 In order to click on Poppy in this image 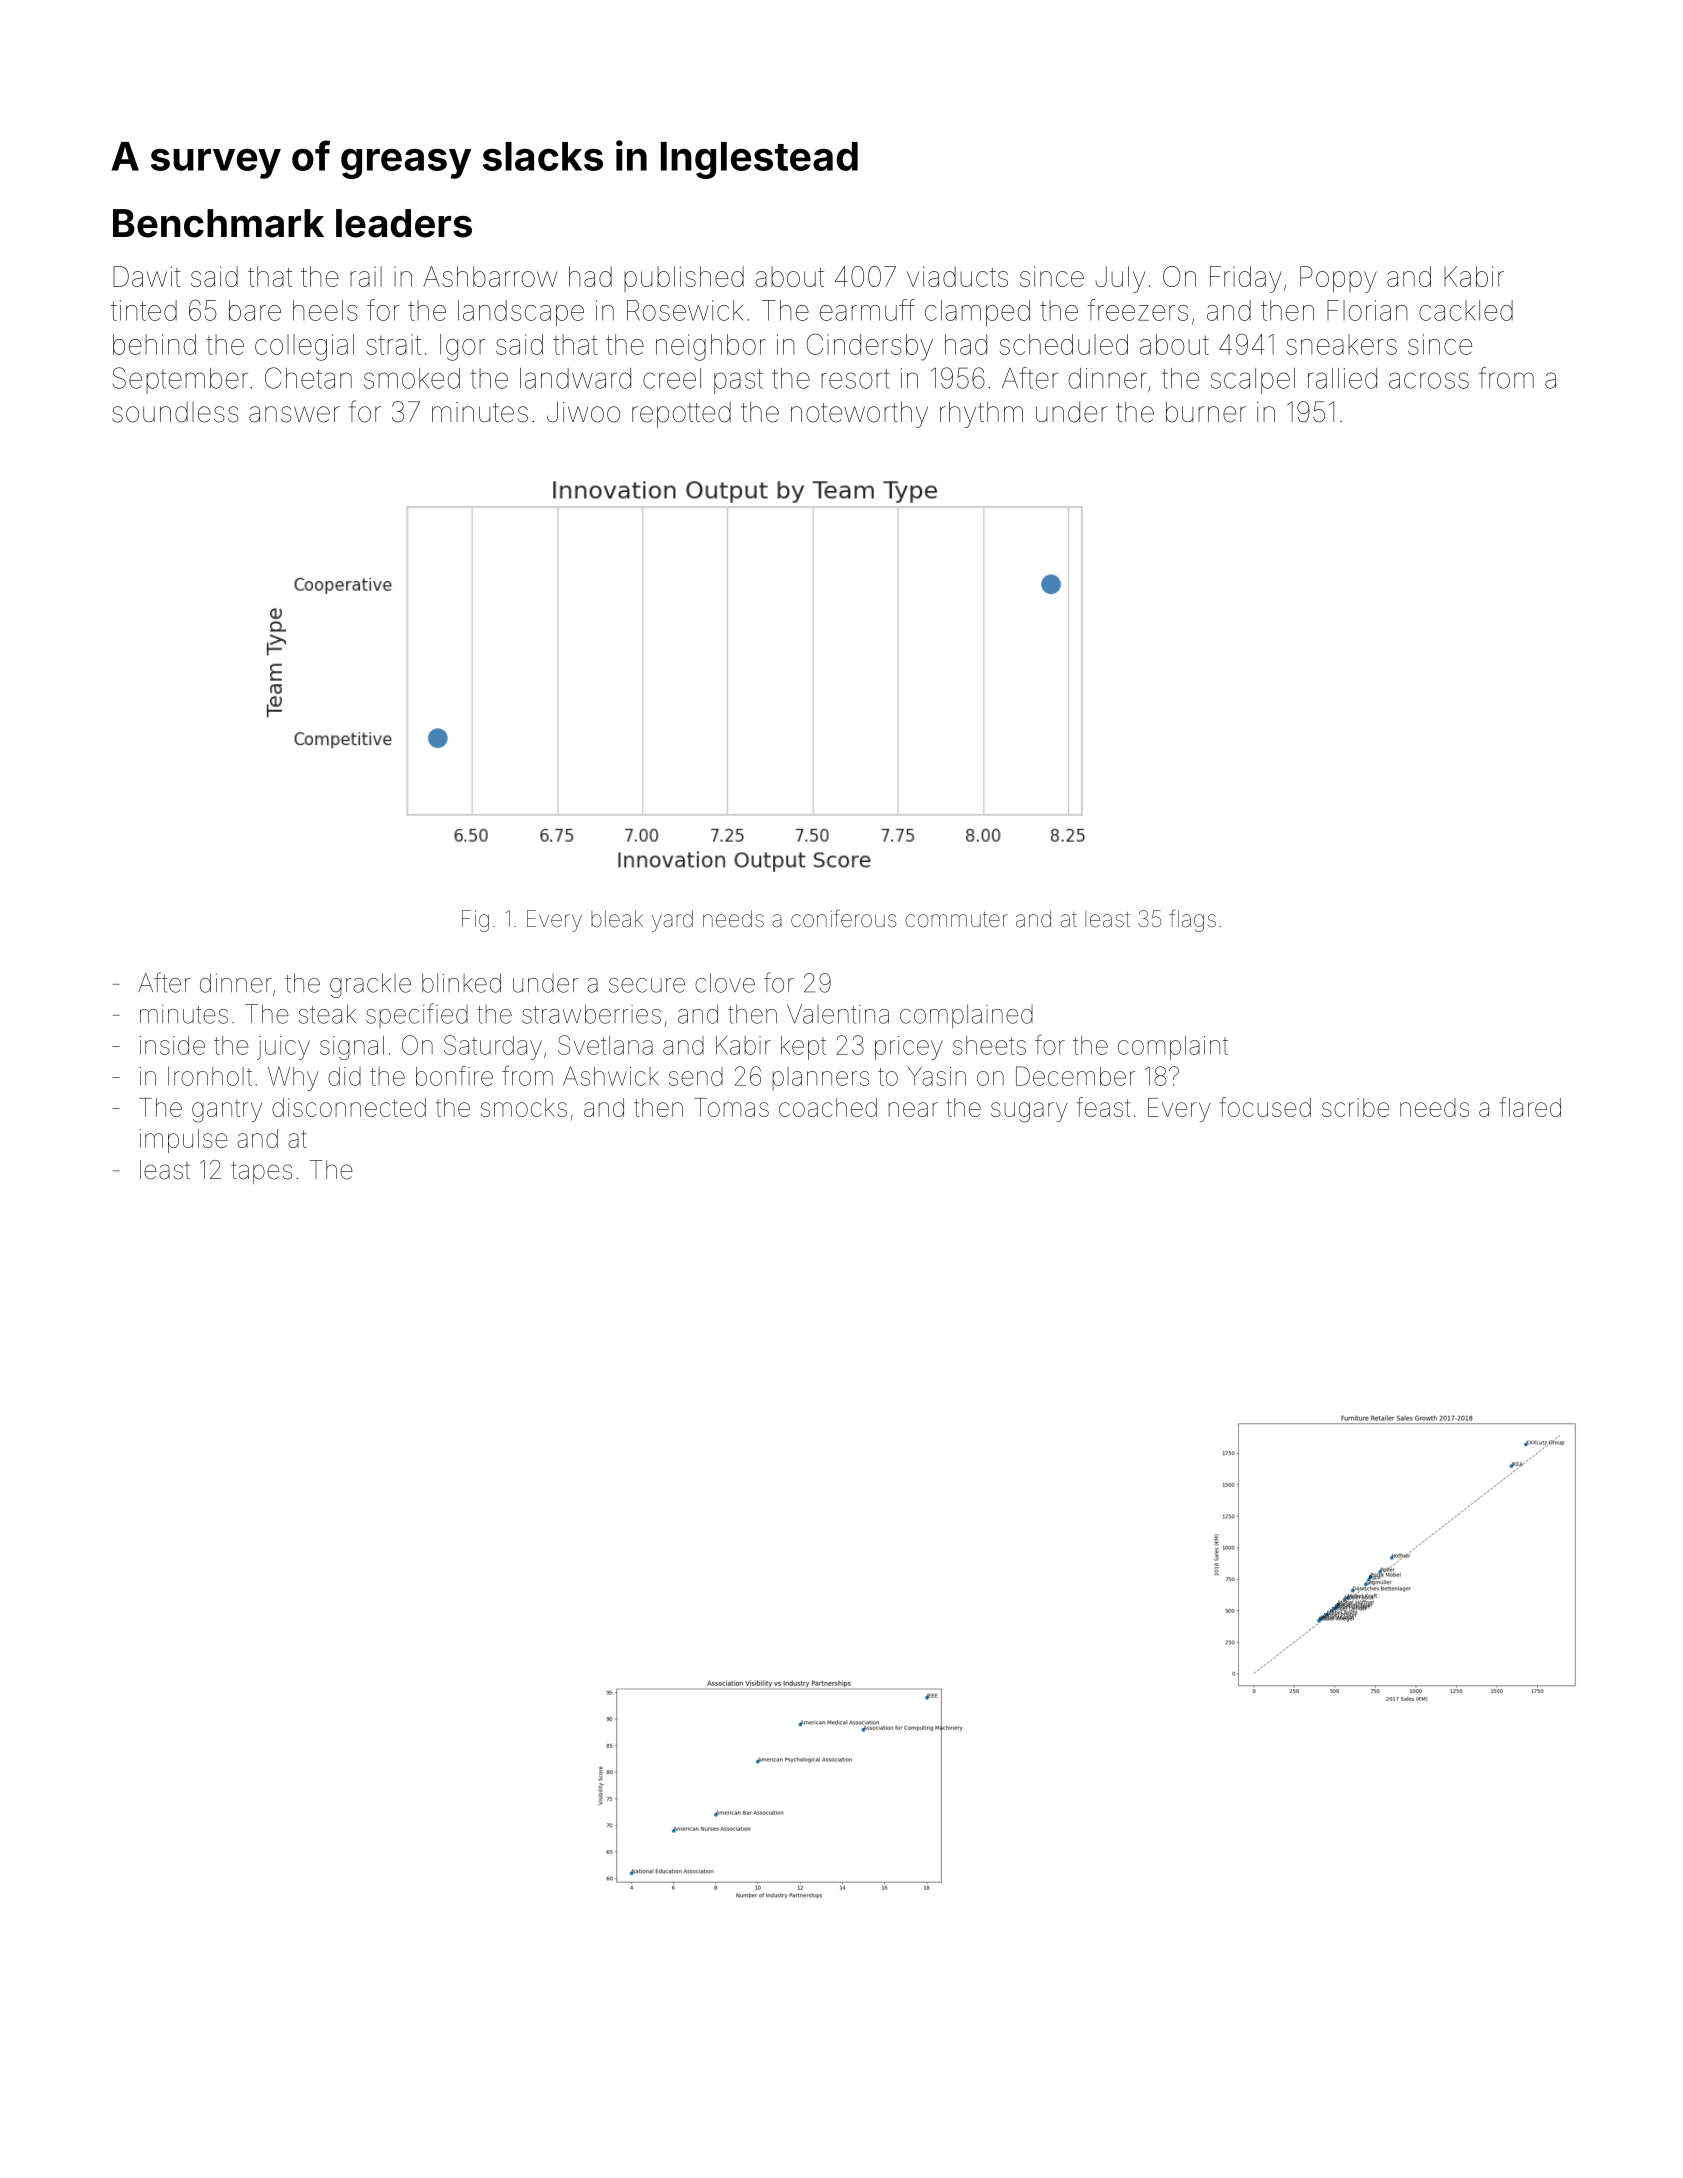, I will do `click(1338, 279)`.
